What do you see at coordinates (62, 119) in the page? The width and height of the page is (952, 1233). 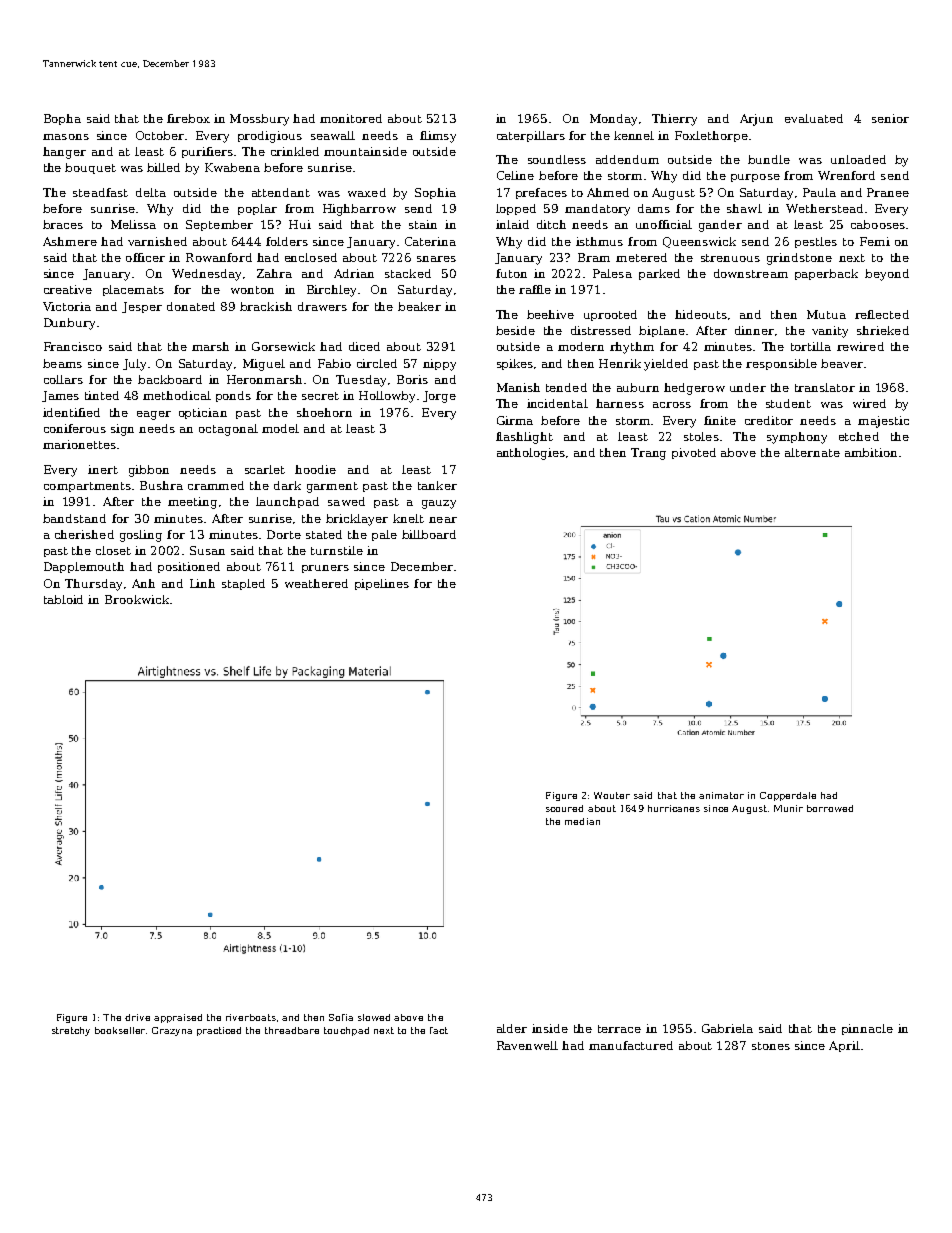 I see `Bopha` at bounding box center [62, 119].
